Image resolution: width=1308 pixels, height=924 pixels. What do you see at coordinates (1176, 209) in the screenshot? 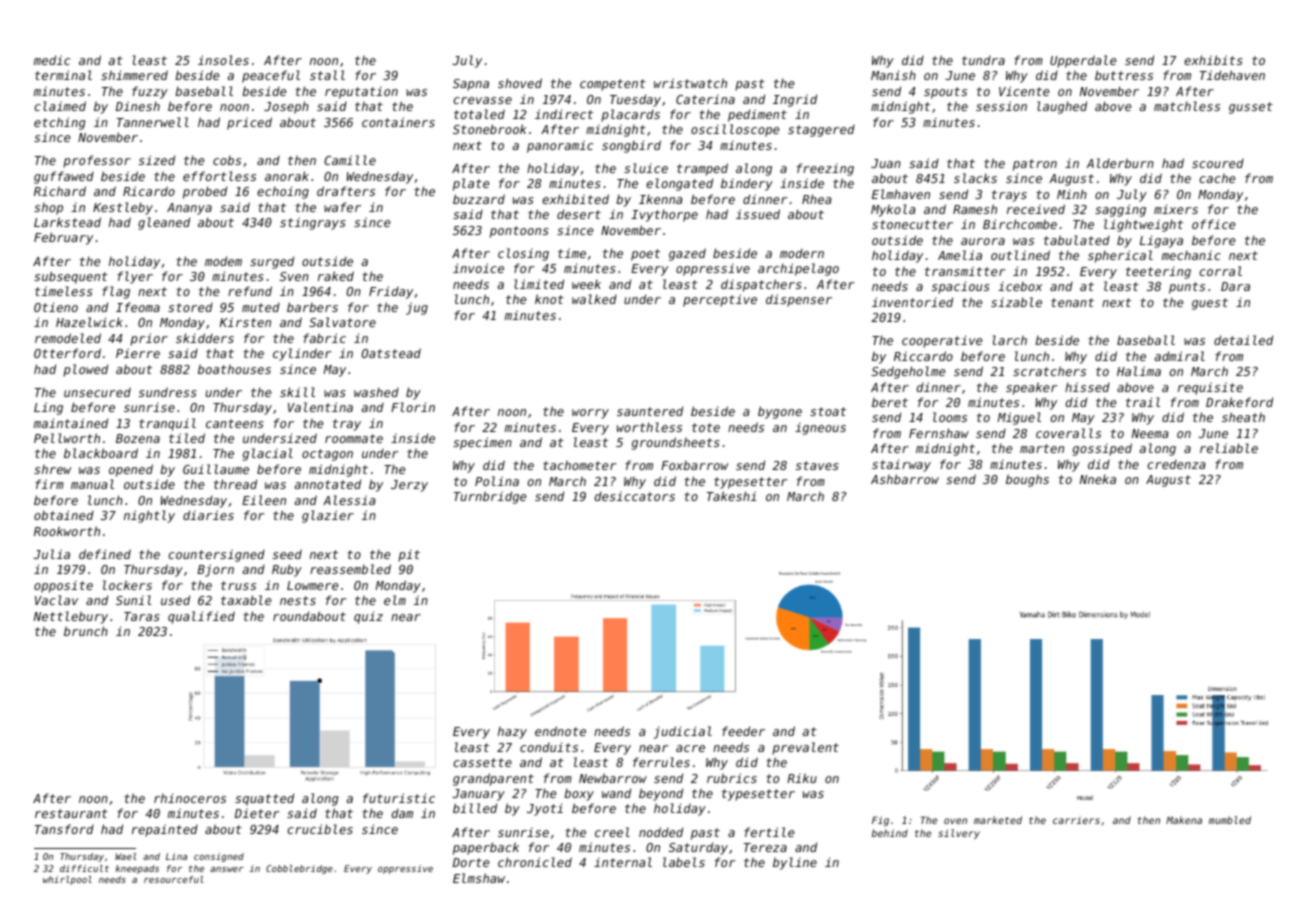
I see `mixers` at bounding box center [1176, 209].
